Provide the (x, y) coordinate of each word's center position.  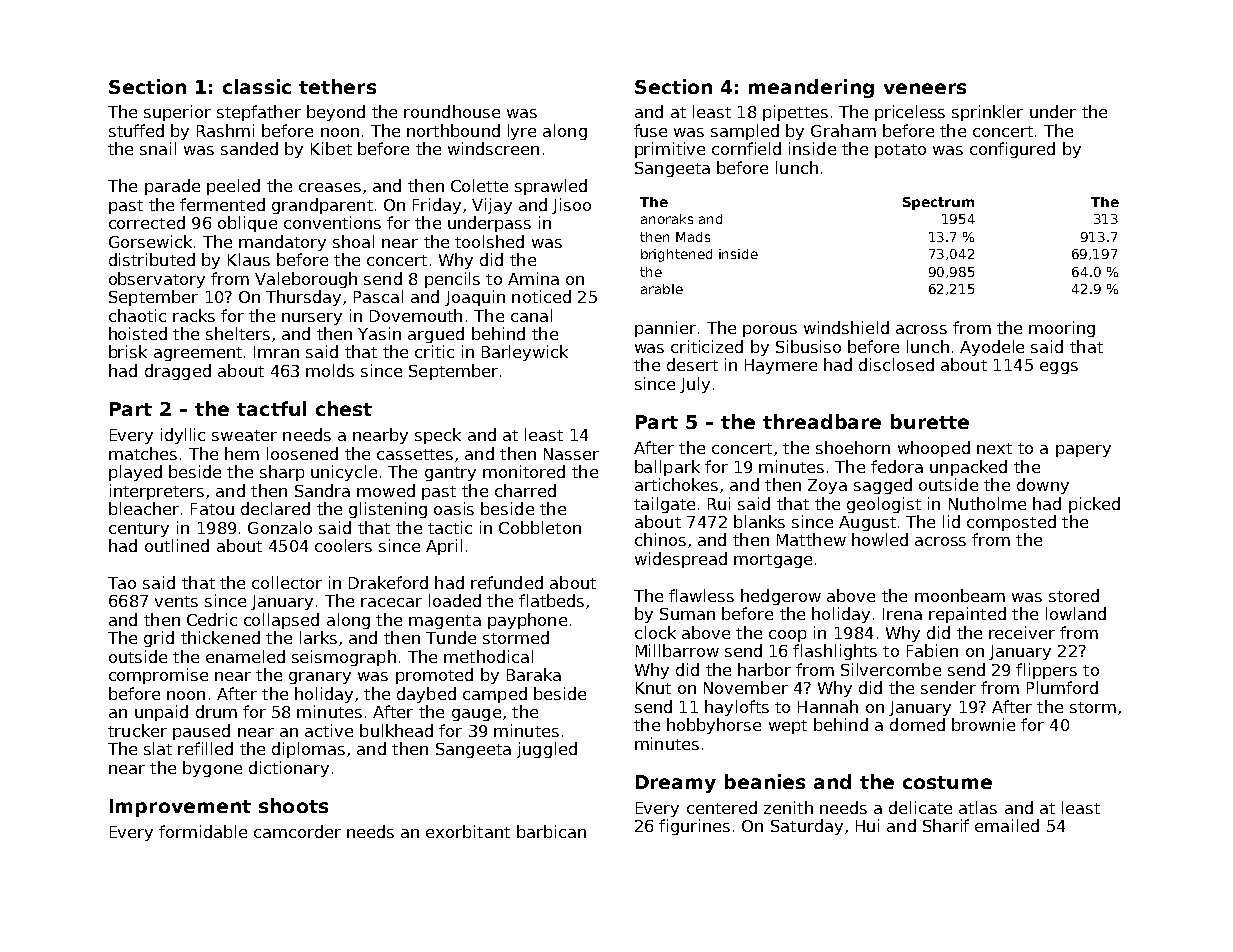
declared (275, 508)
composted (1011, 523)
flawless (701, 595)
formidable (203, 831)
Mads (693, 237)
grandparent (322, 206)
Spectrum (938, 203)
